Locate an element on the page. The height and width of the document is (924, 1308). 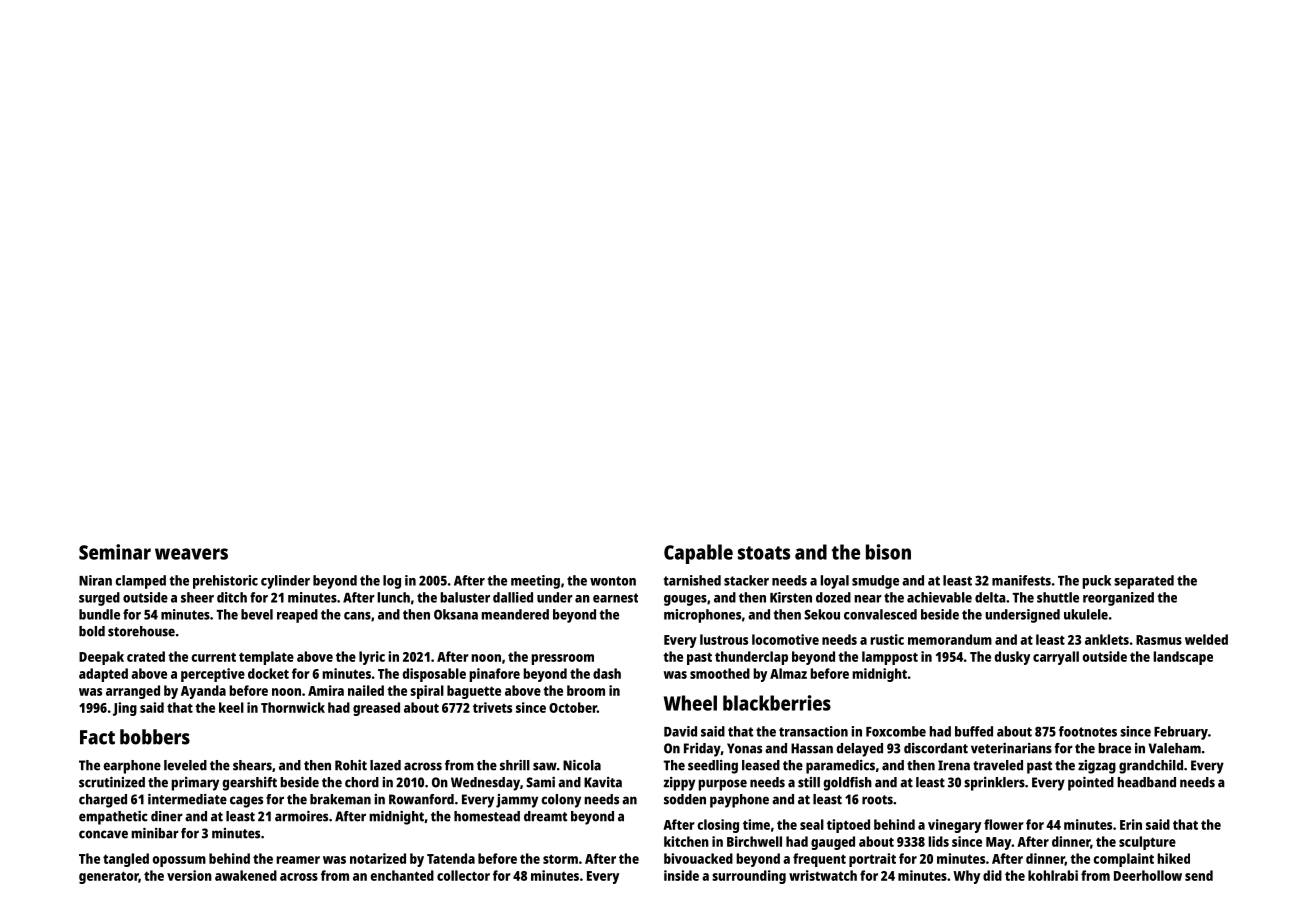
Capable is located at coordinates (698, 554).
